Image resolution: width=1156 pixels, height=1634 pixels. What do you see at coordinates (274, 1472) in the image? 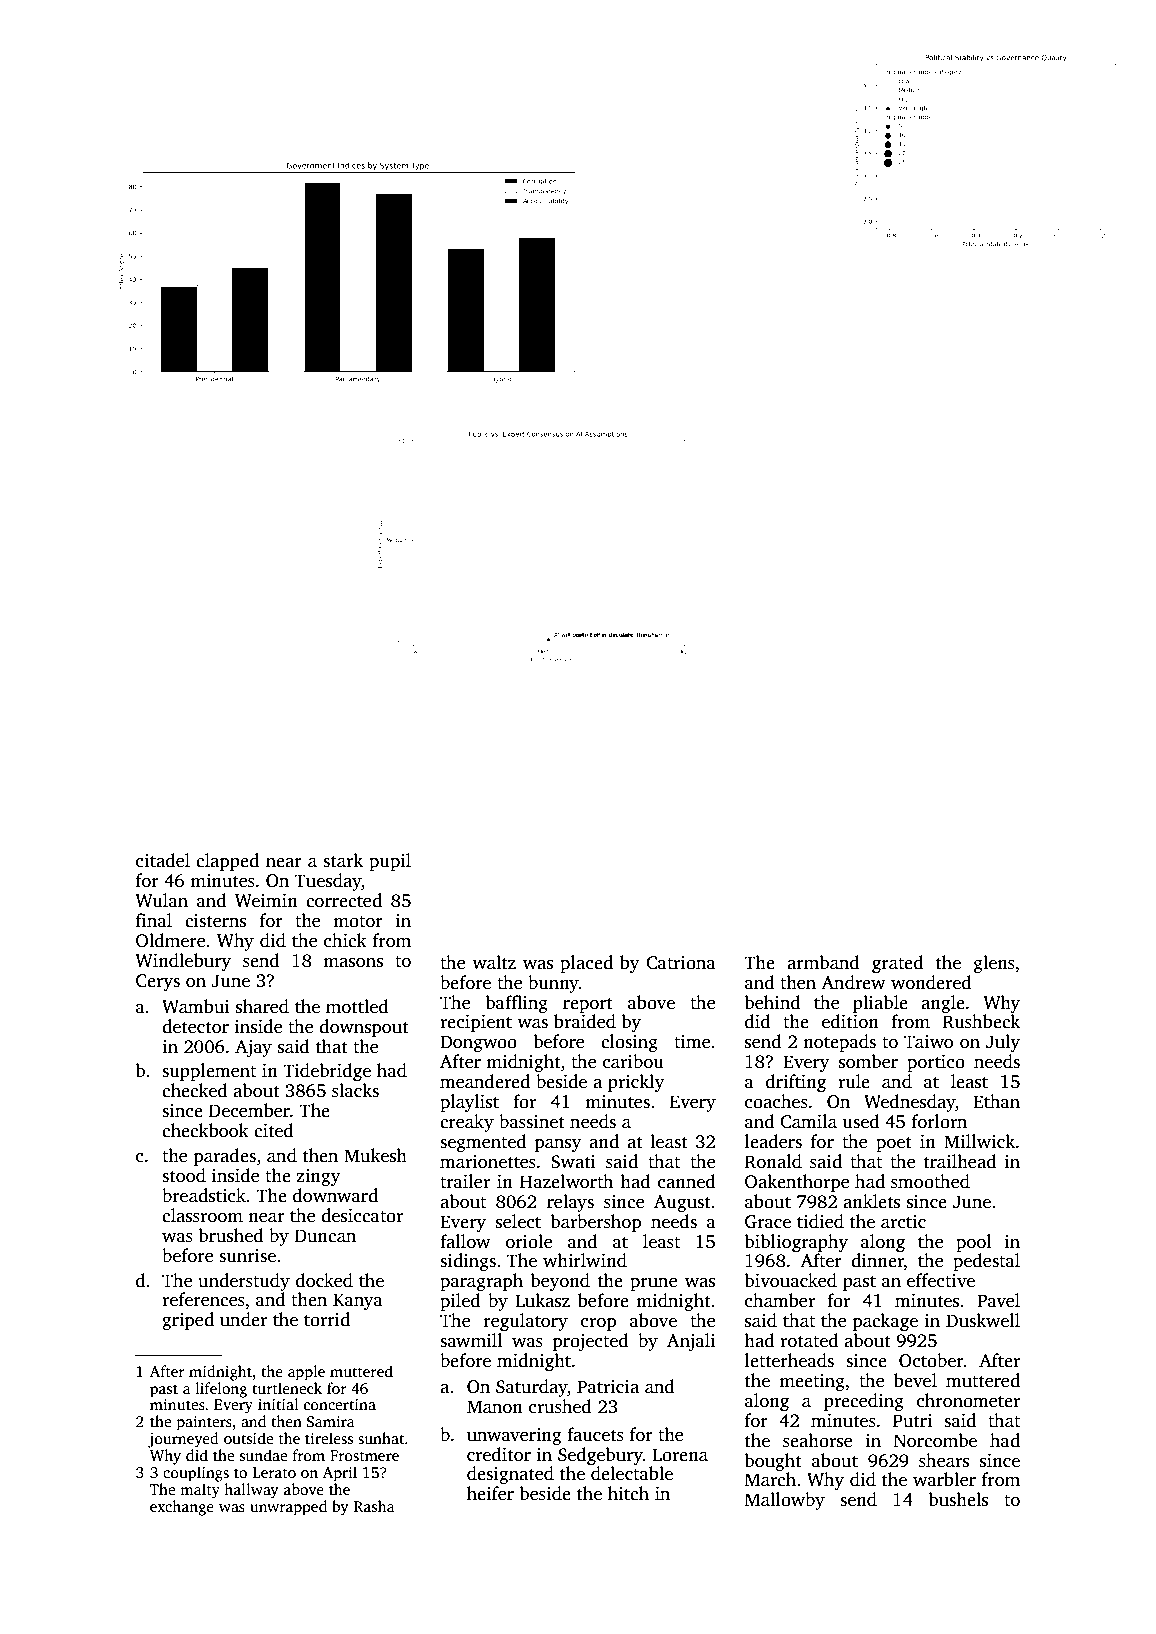
I see `Lerato` at bounding box center [274, 1472].
